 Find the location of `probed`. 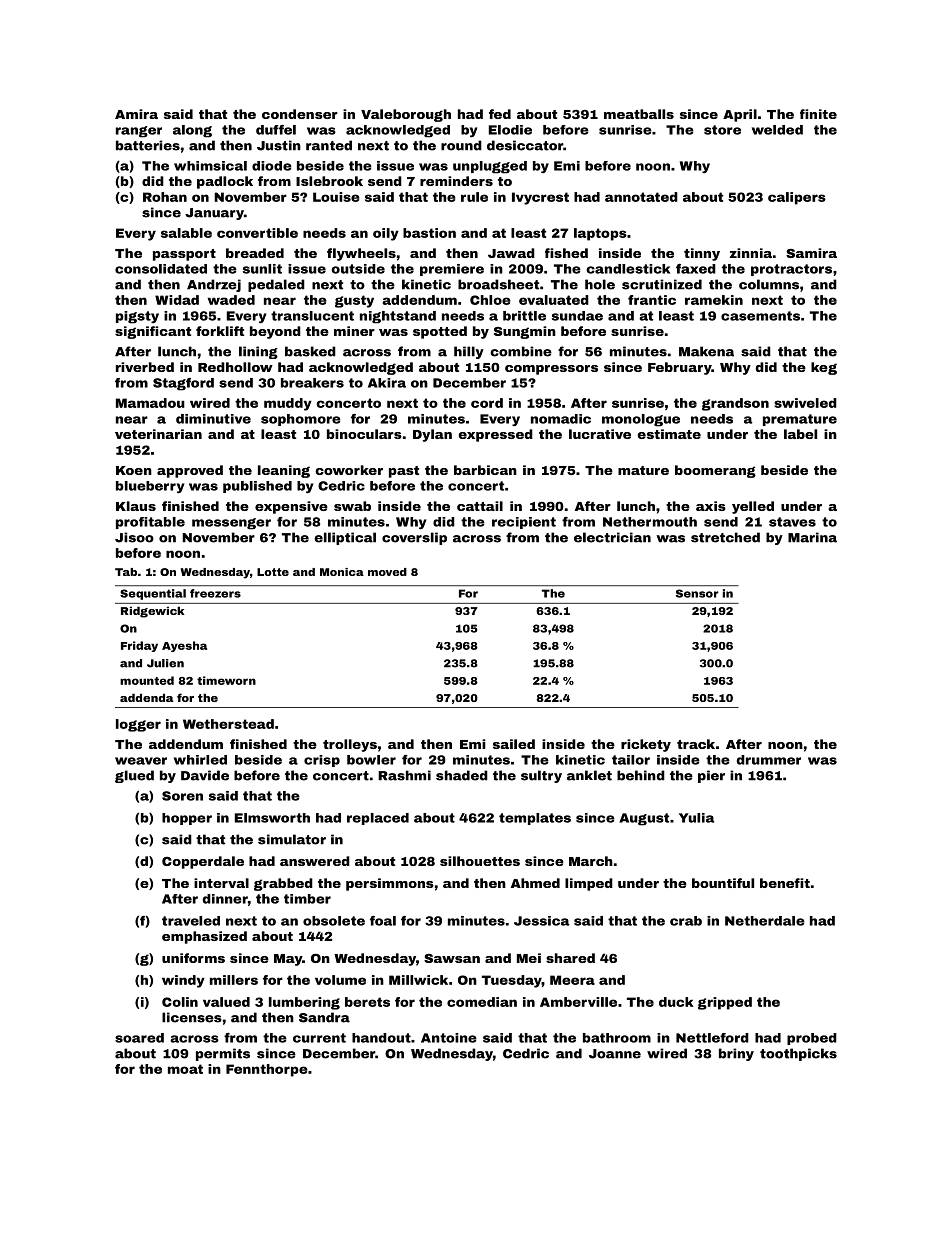

probed is located at coordinates (812, 1039).
